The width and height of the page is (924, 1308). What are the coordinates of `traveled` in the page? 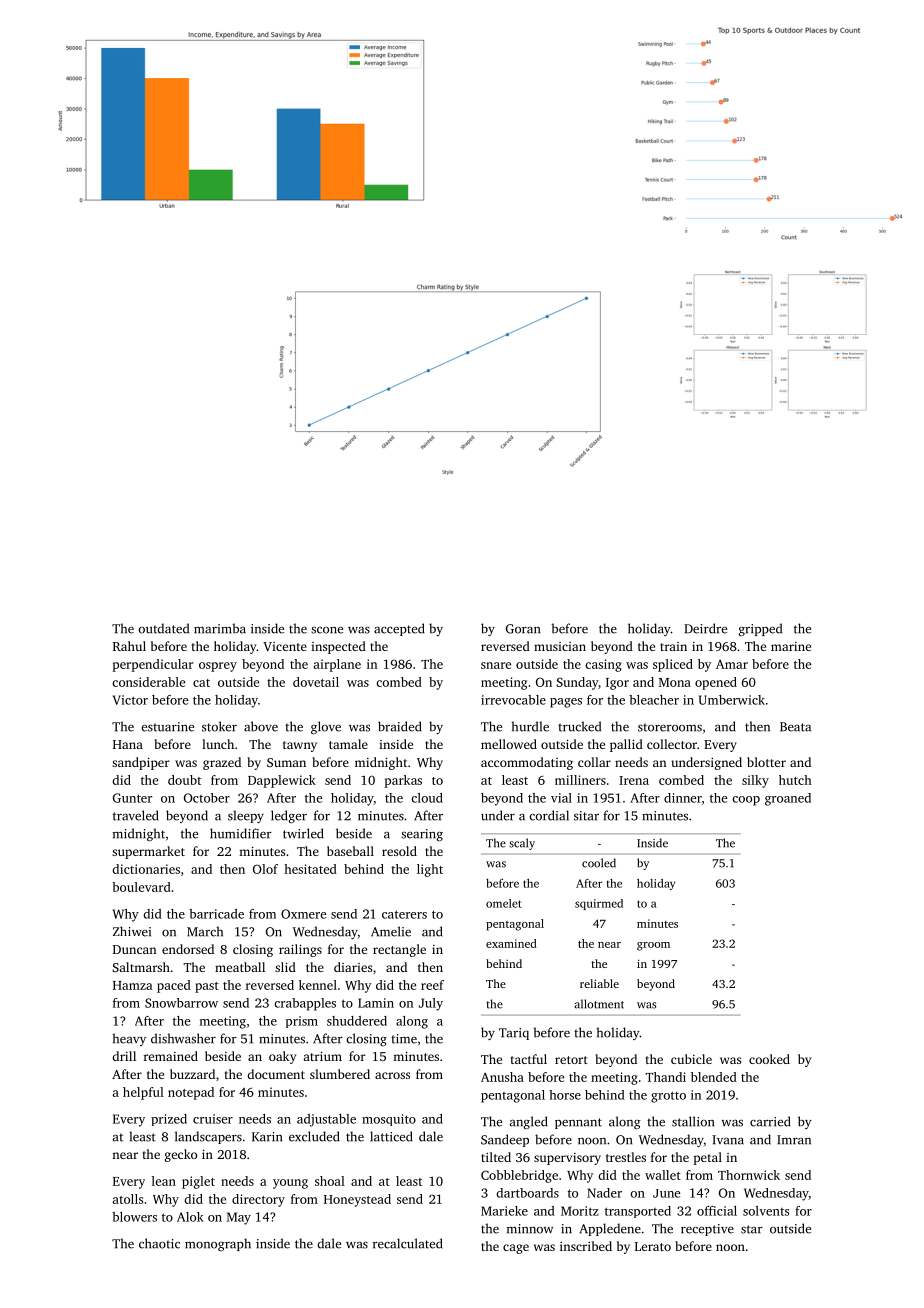 It's located at (136, 815).
